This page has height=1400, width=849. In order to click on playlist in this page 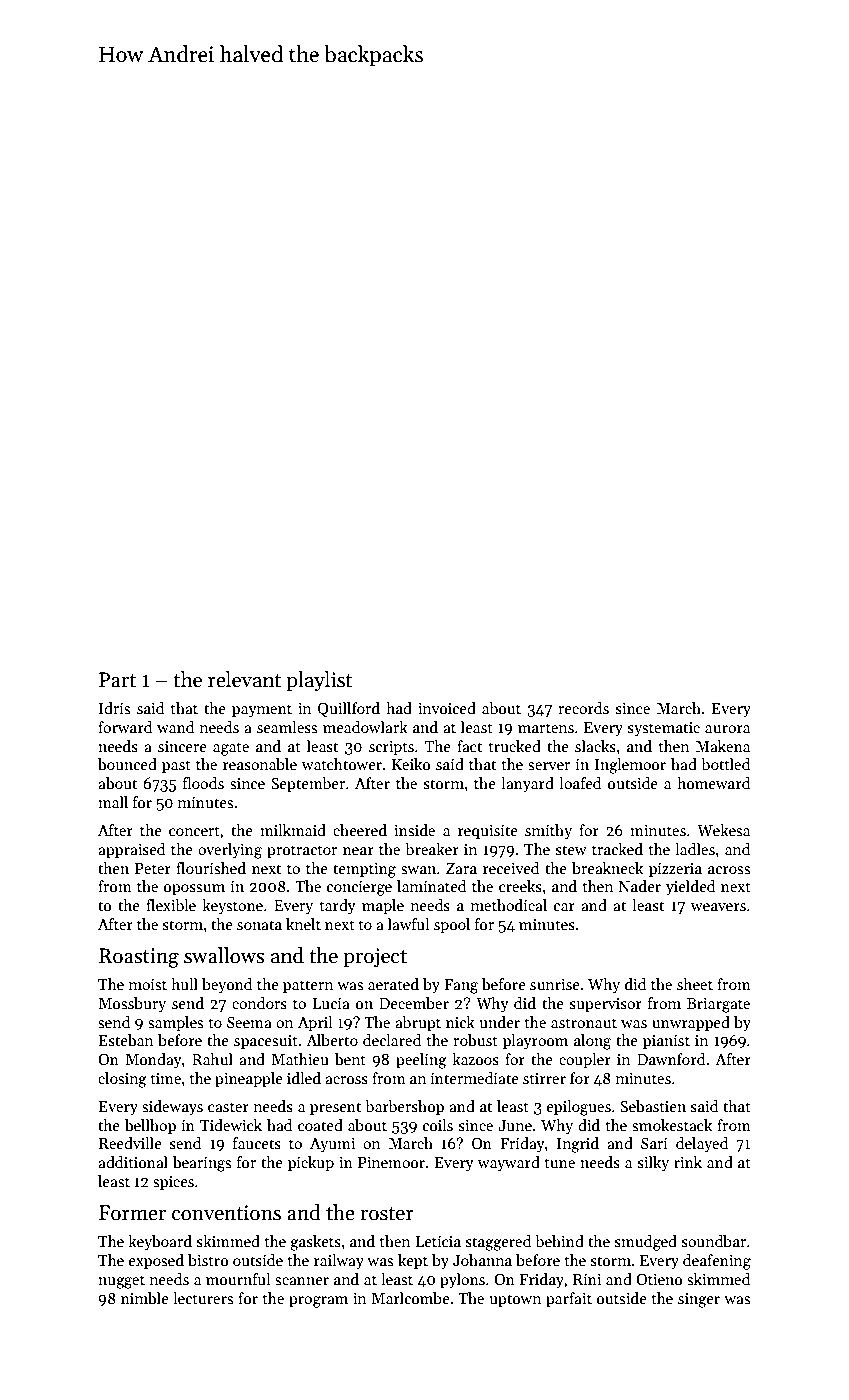, I will do `click(319, 681)`.
